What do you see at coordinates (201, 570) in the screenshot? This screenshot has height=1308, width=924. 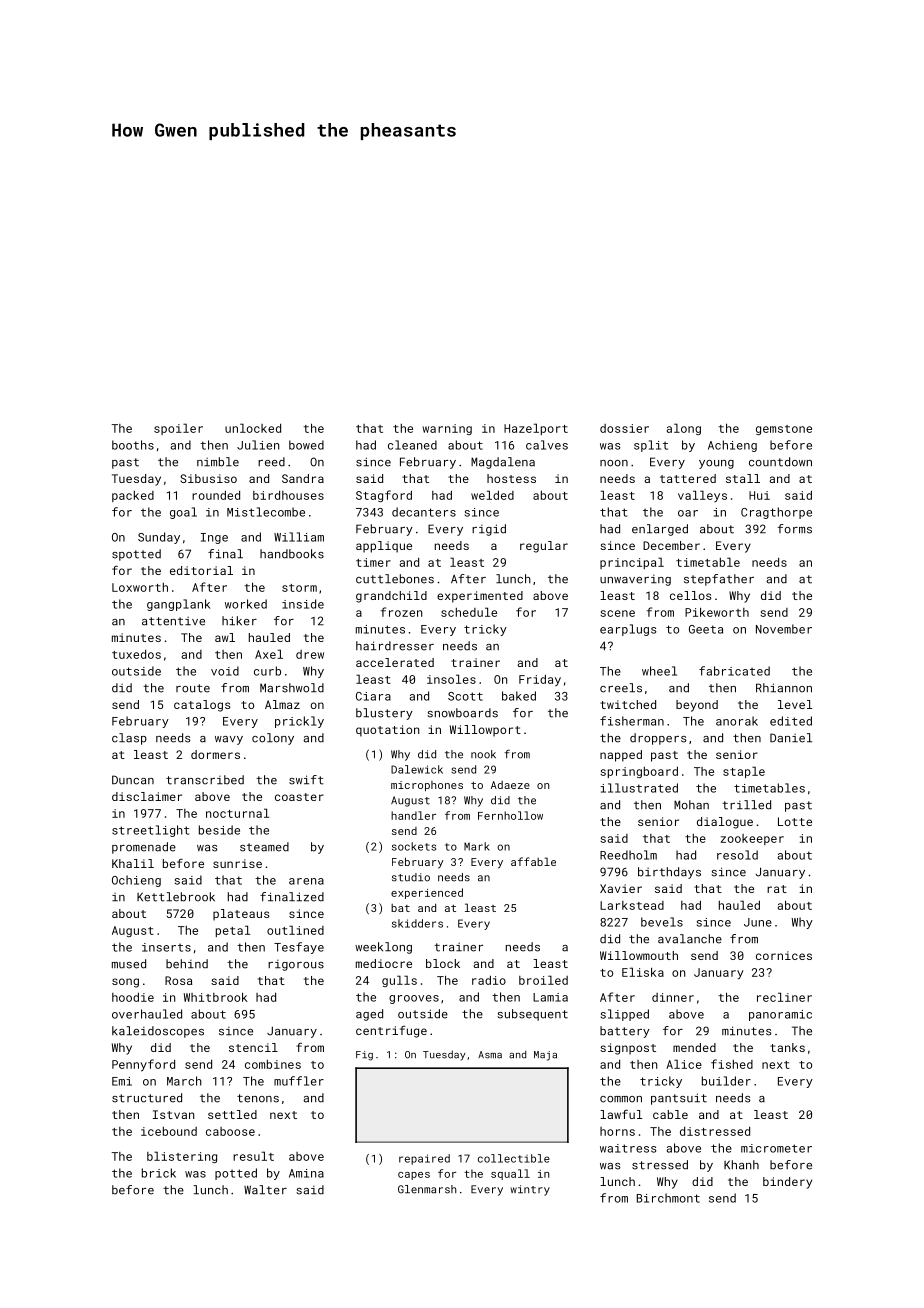 I see `editorial` at bounding box center [201, 570].
